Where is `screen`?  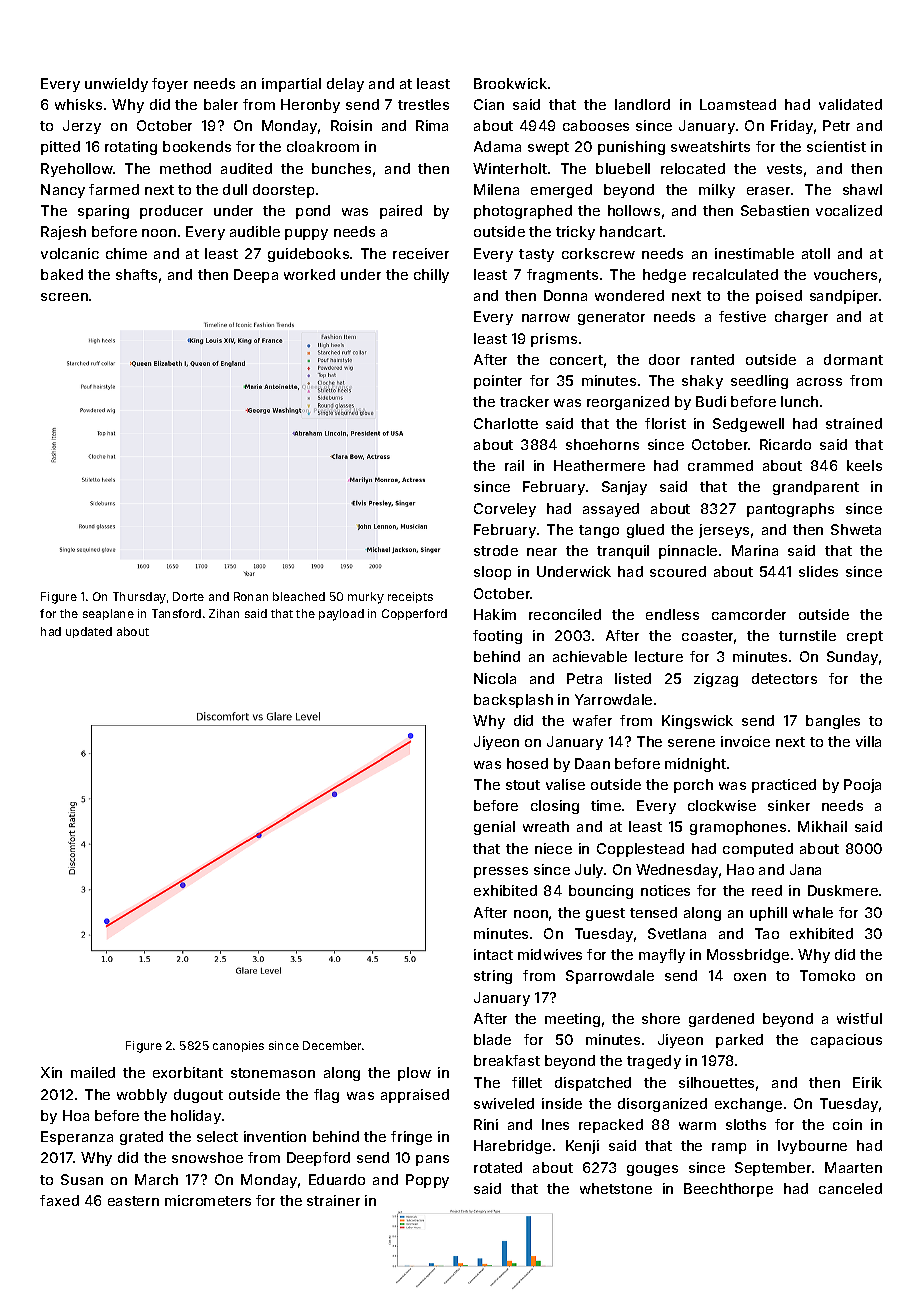
screen is located at coordinates (64, 297).
